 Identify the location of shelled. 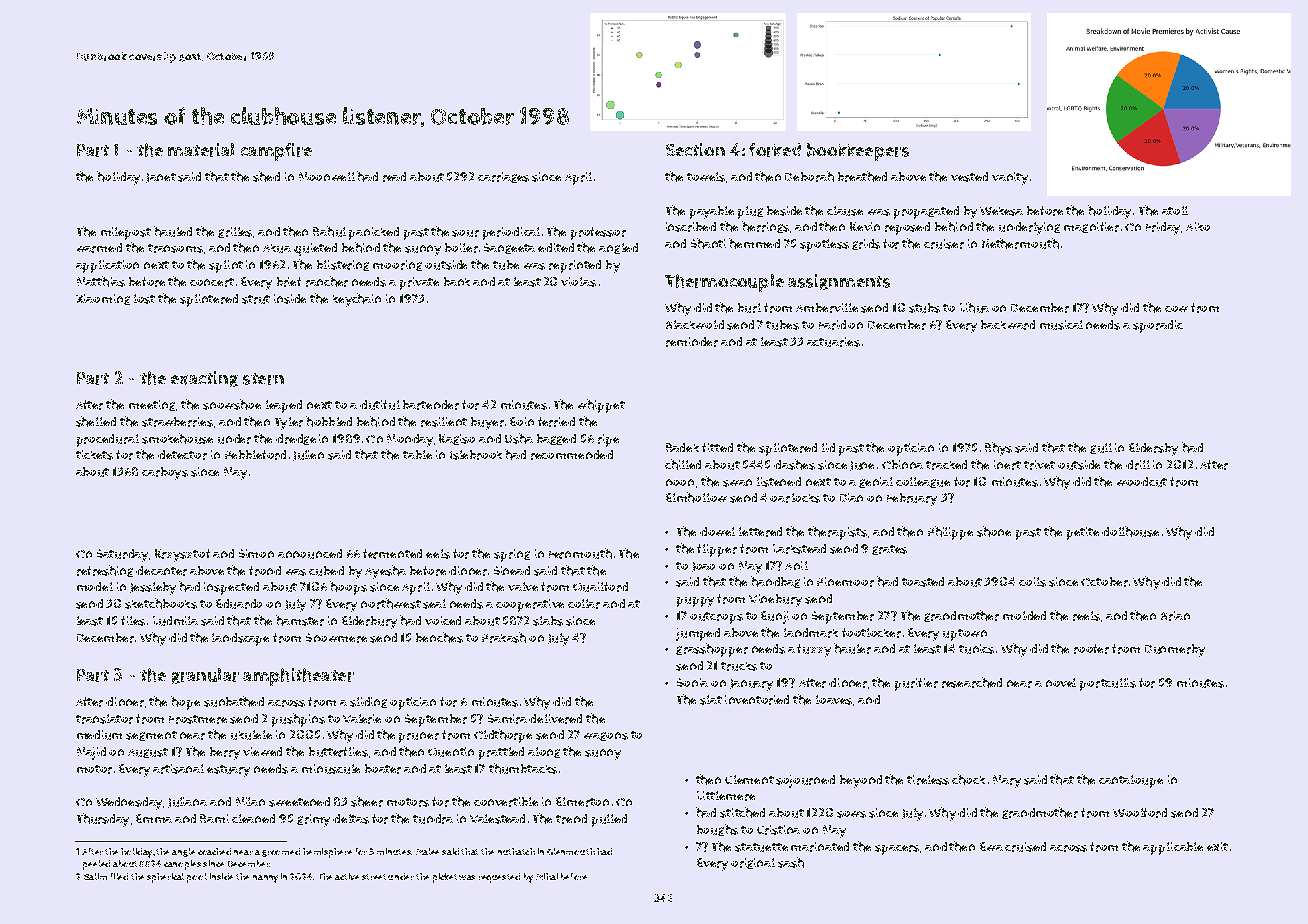
(96, 421).
